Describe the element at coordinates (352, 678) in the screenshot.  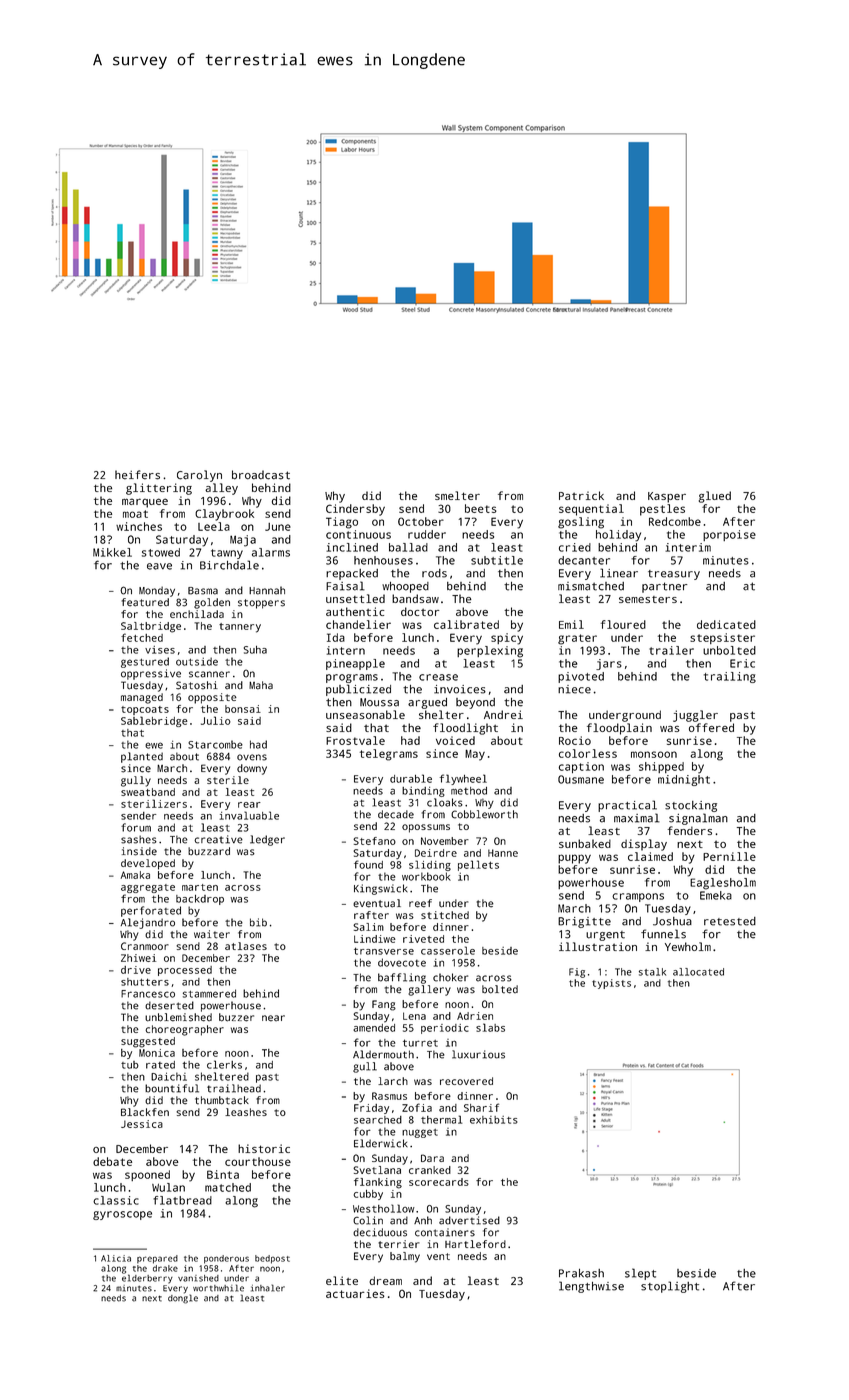
I see `programs` at that location.
